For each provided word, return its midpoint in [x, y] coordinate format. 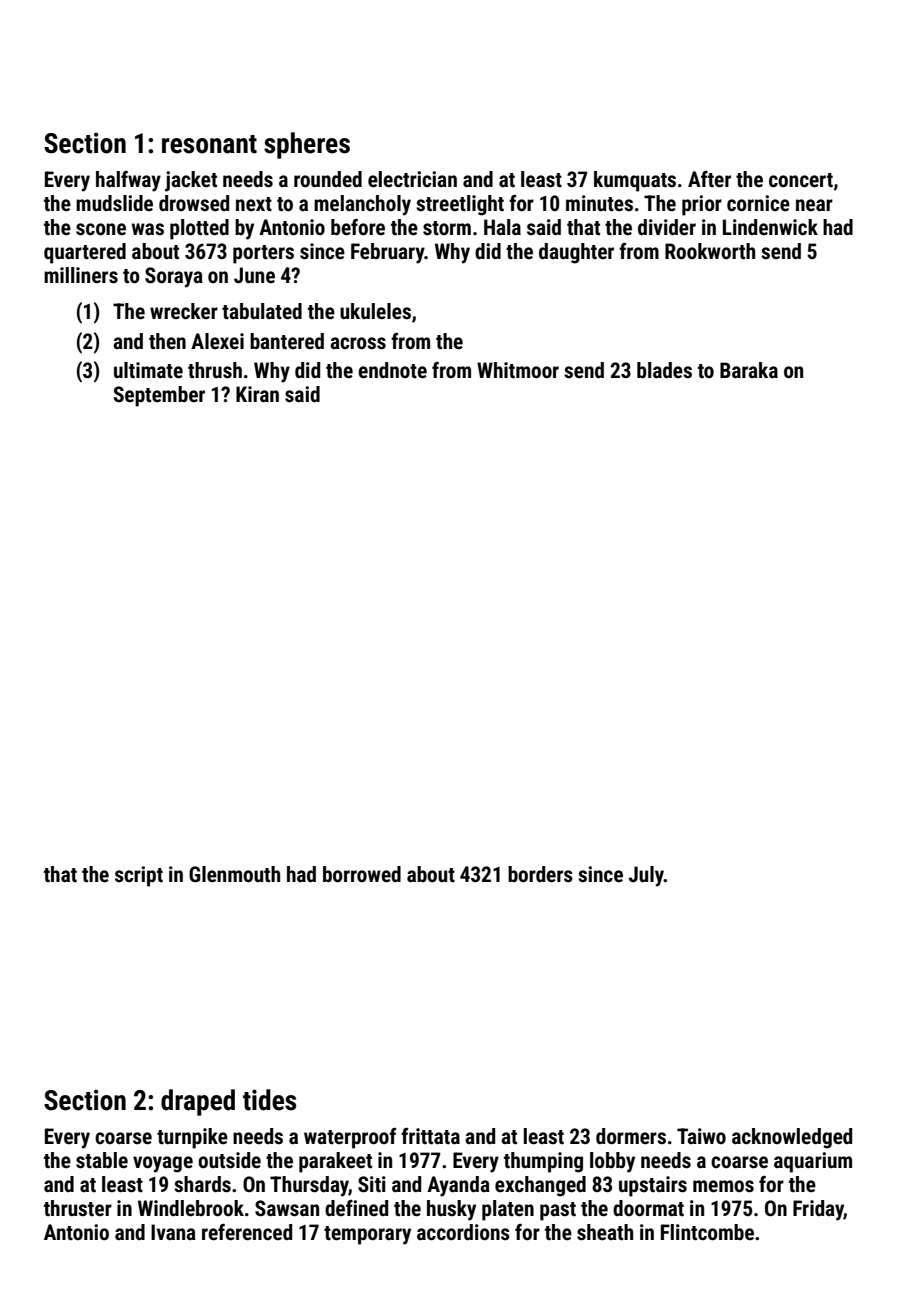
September [159, 396]
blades [664, 370]
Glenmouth [234, 874]
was [148, 229]
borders [540, 874]
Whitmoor [518, 370]
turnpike [192, 1138]
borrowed [362, 874]
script [139, 876]
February [388, 253]
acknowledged [792, 1138]
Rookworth [710, 251]
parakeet [335, 1162]
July [646, 876]
